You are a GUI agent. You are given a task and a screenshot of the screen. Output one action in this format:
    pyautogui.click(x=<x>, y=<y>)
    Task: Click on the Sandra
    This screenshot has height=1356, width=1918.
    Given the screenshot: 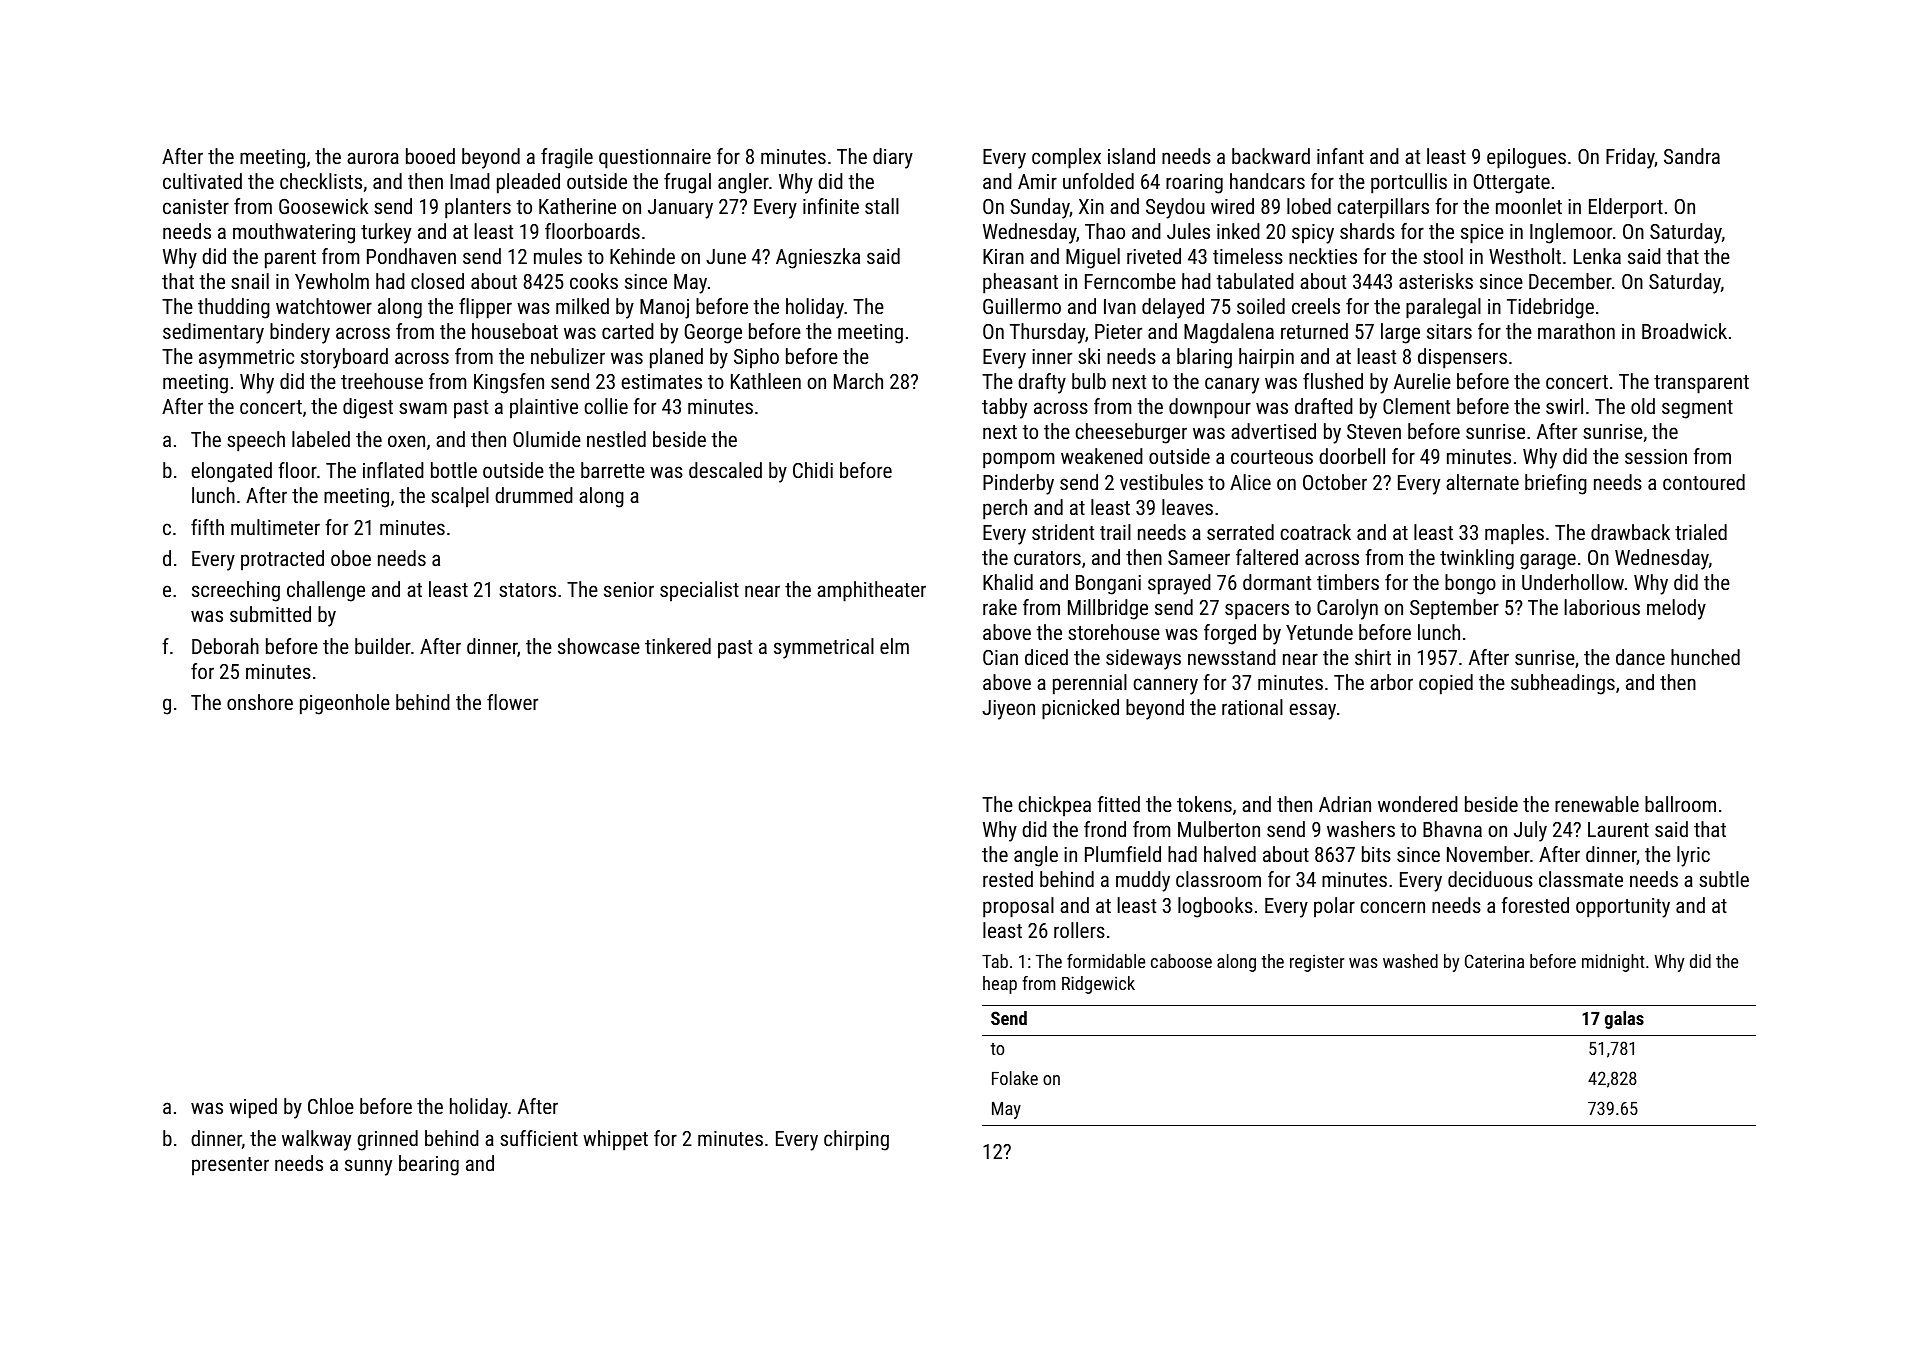 What is the action you would take?
    pyautogui.click(x=1692, y=156)
